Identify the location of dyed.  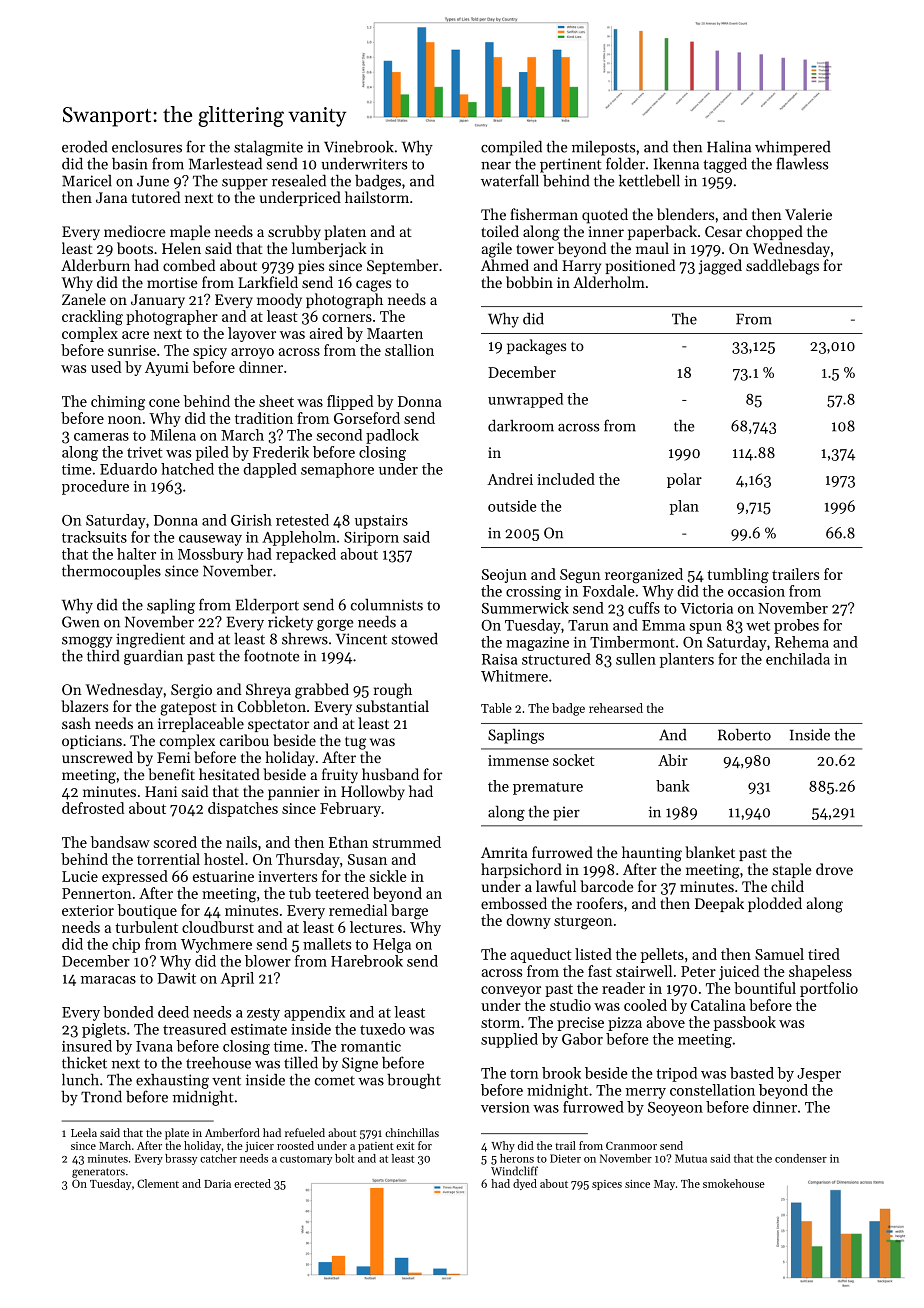
(525, 1184).
